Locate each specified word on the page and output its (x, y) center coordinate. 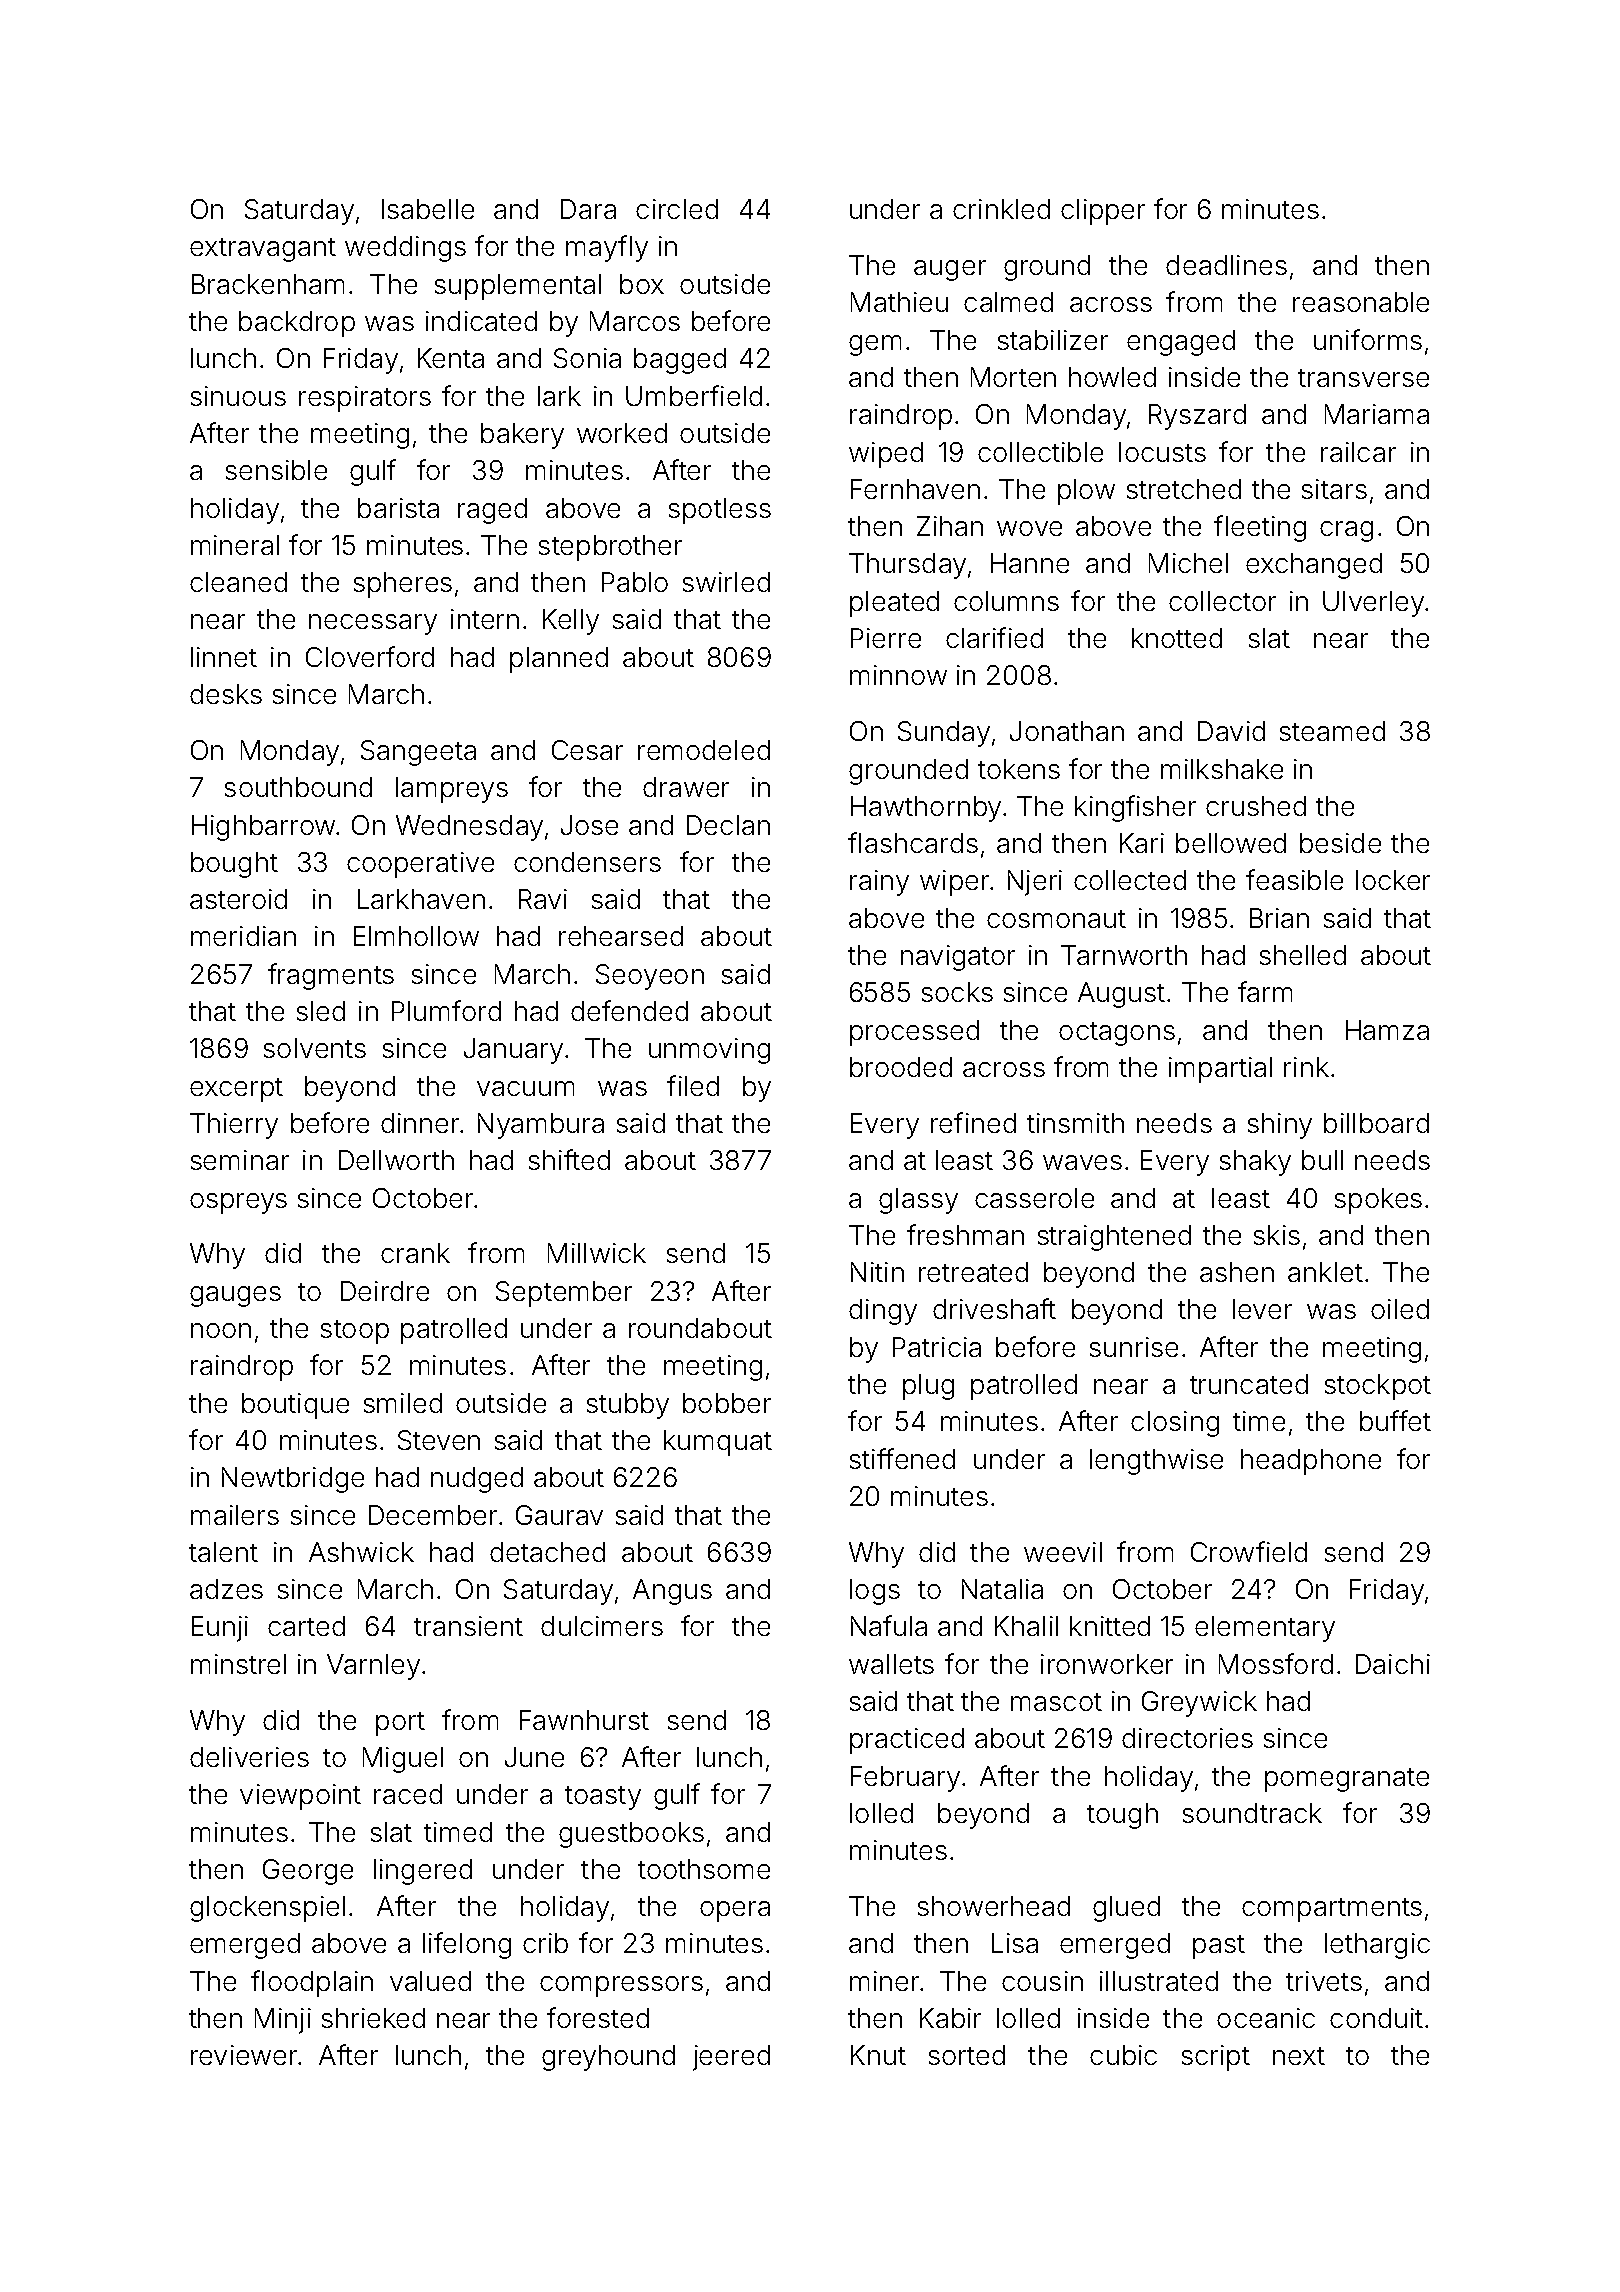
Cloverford (370, 656)
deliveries (249, 1757)
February (905, 1779)
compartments (1332, 1910)
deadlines (1226, 265)
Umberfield (694, 395)
